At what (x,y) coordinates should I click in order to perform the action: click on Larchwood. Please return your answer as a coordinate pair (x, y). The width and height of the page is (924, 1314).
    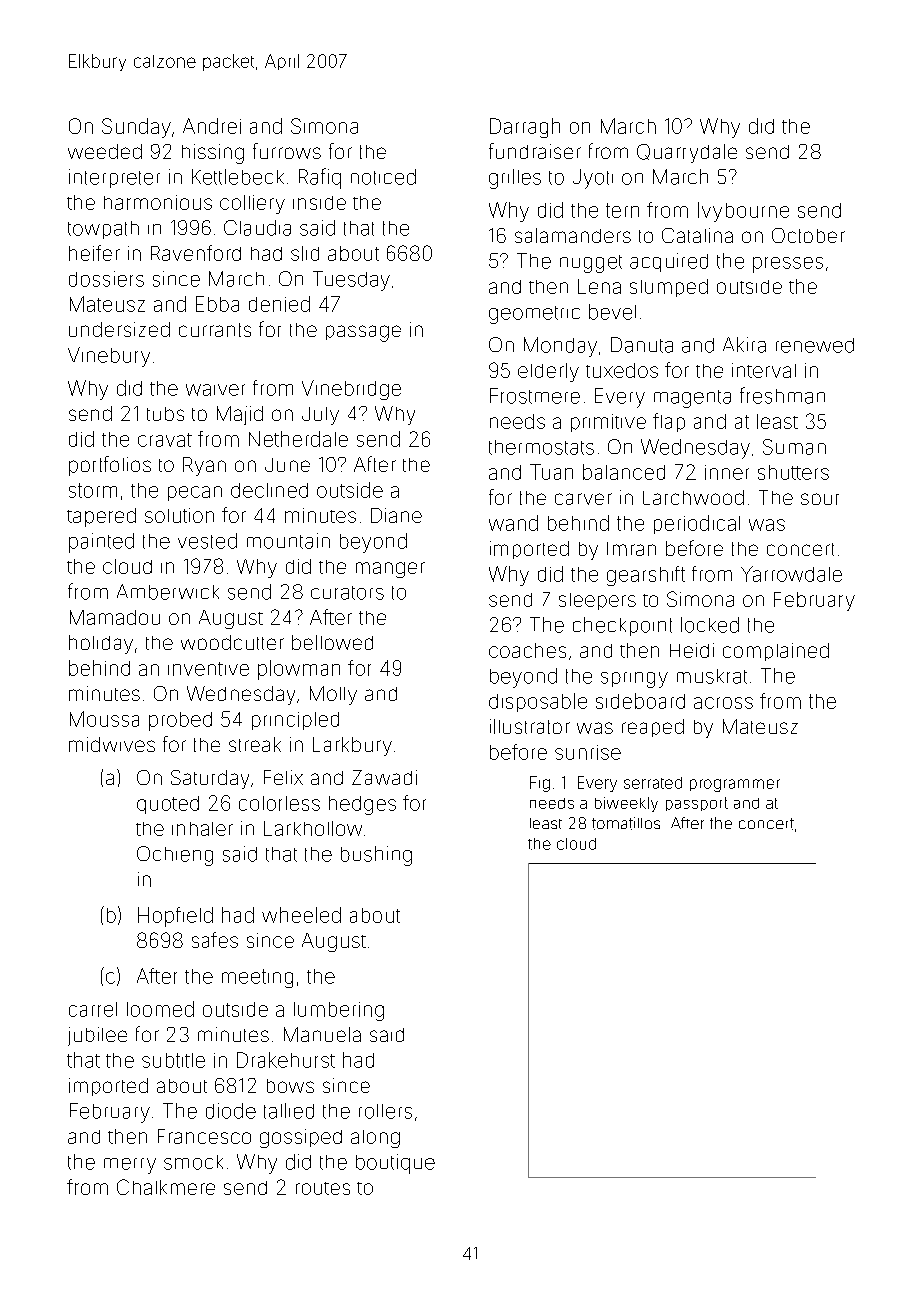
    Looking at the image, I should click on (693, 497).
